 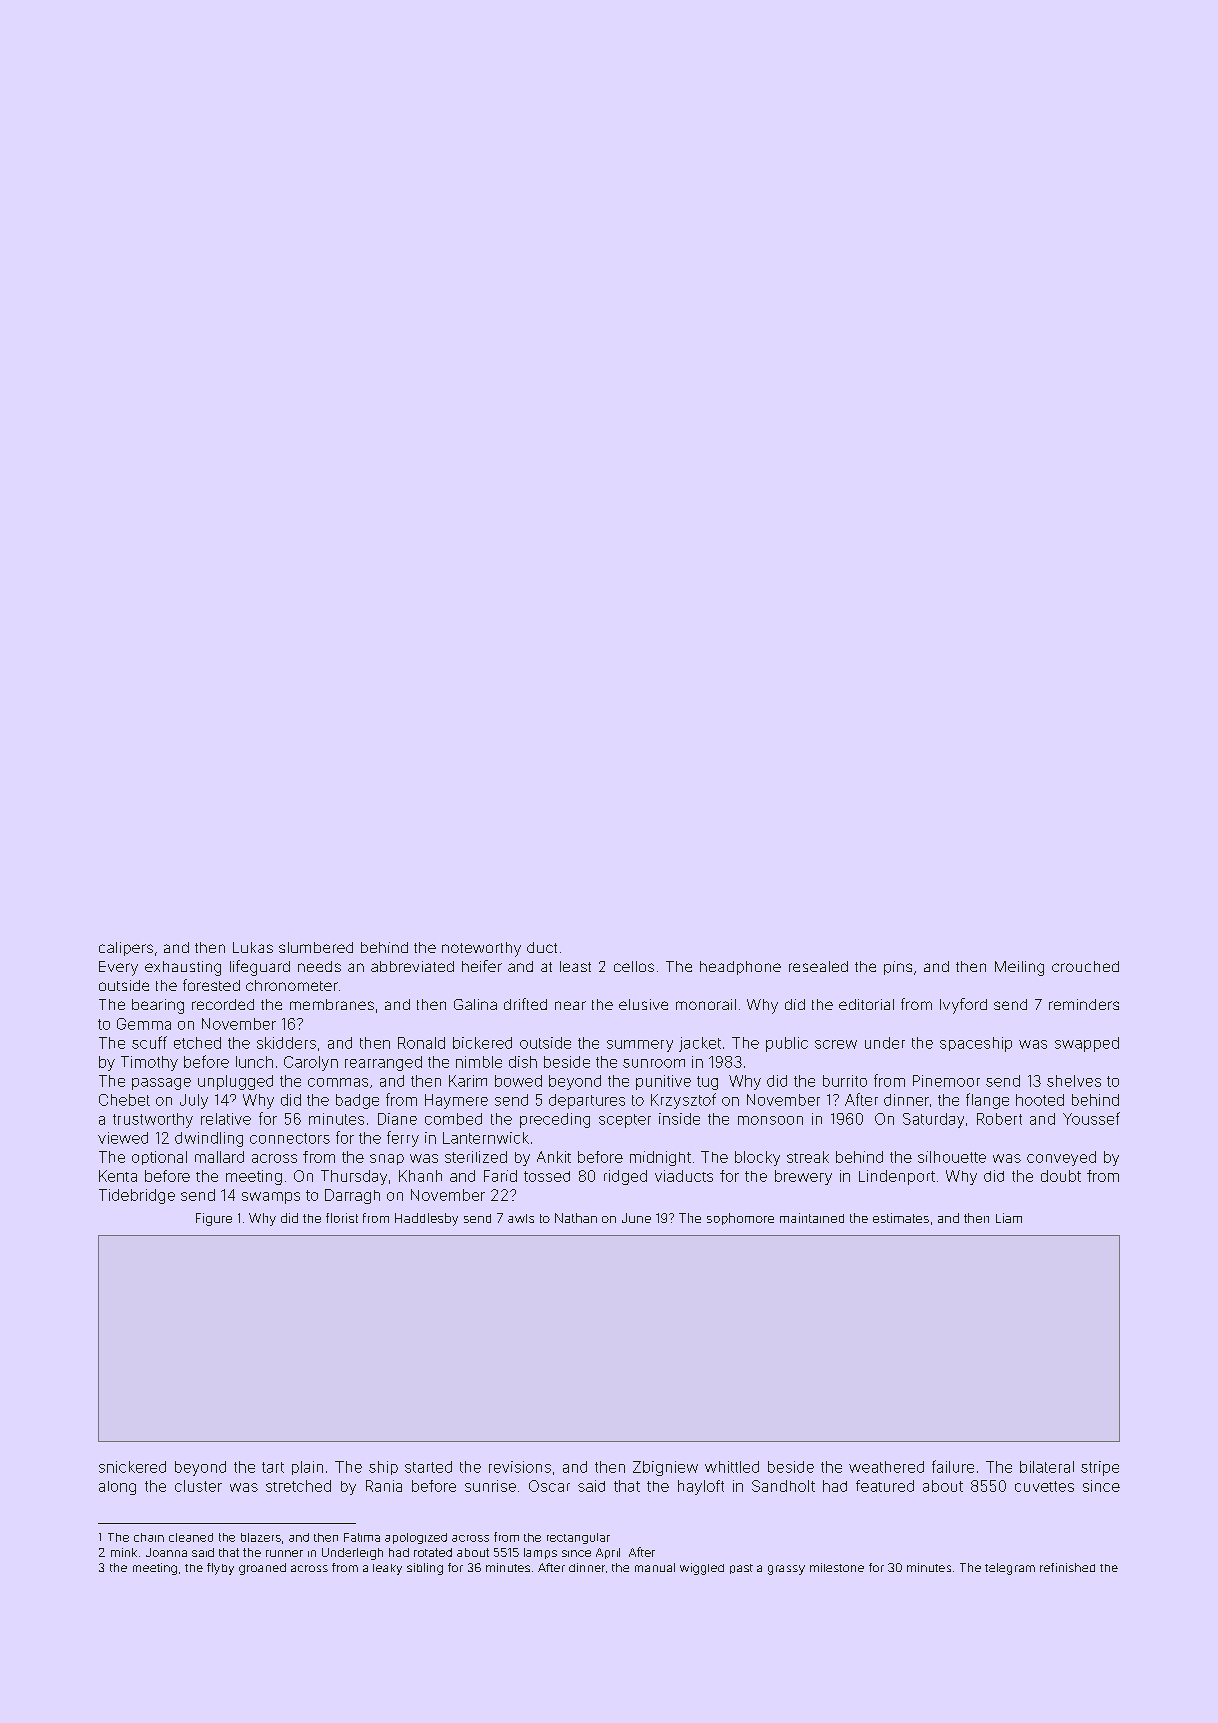 What do you see at coordinates (634, 966) in the document?
I see `cellos` at bounding box center [634, 966].
